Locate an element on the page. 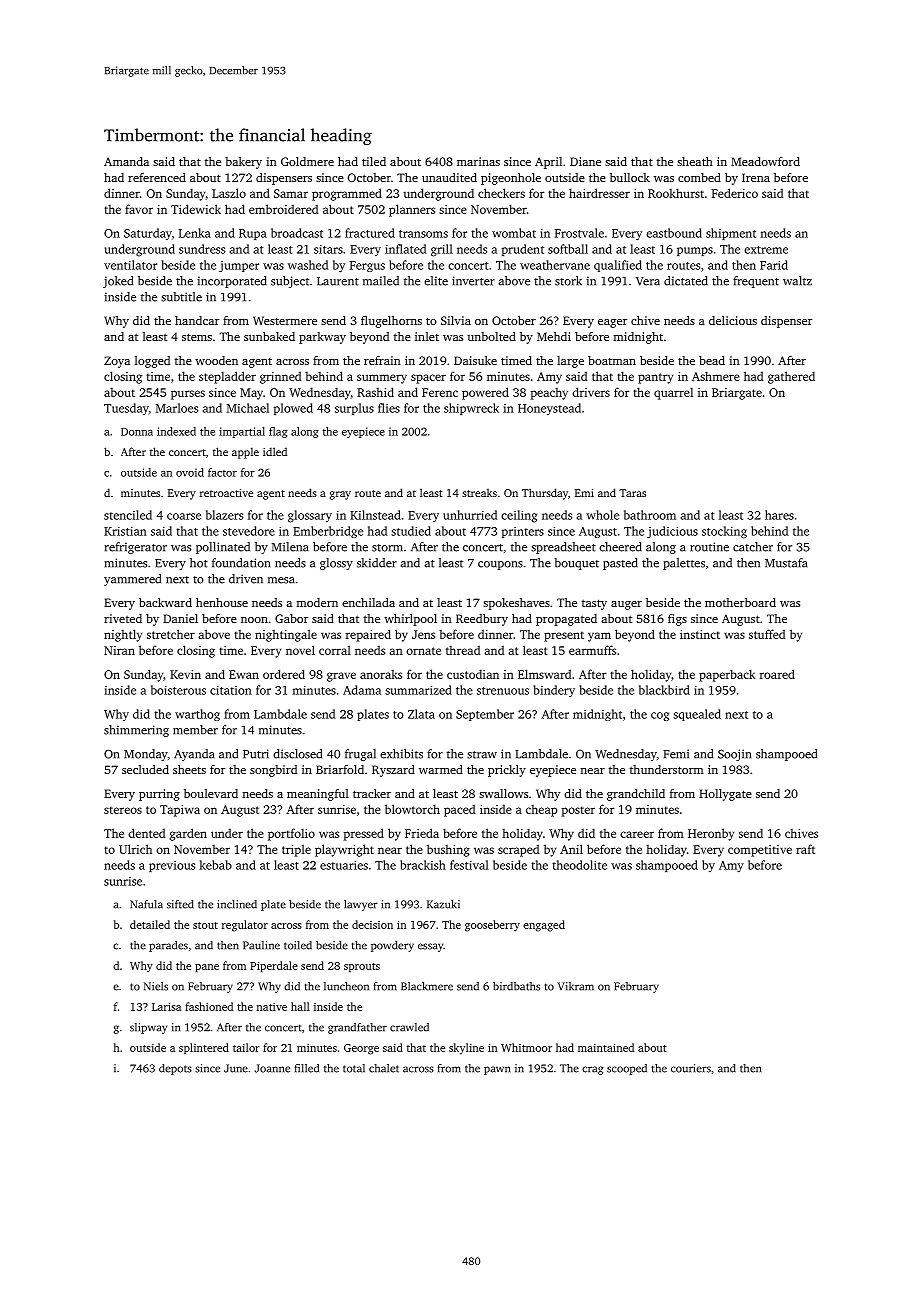 The height and width of the document is (1308, 924). weathervane is located at coordinates (555, 265).
